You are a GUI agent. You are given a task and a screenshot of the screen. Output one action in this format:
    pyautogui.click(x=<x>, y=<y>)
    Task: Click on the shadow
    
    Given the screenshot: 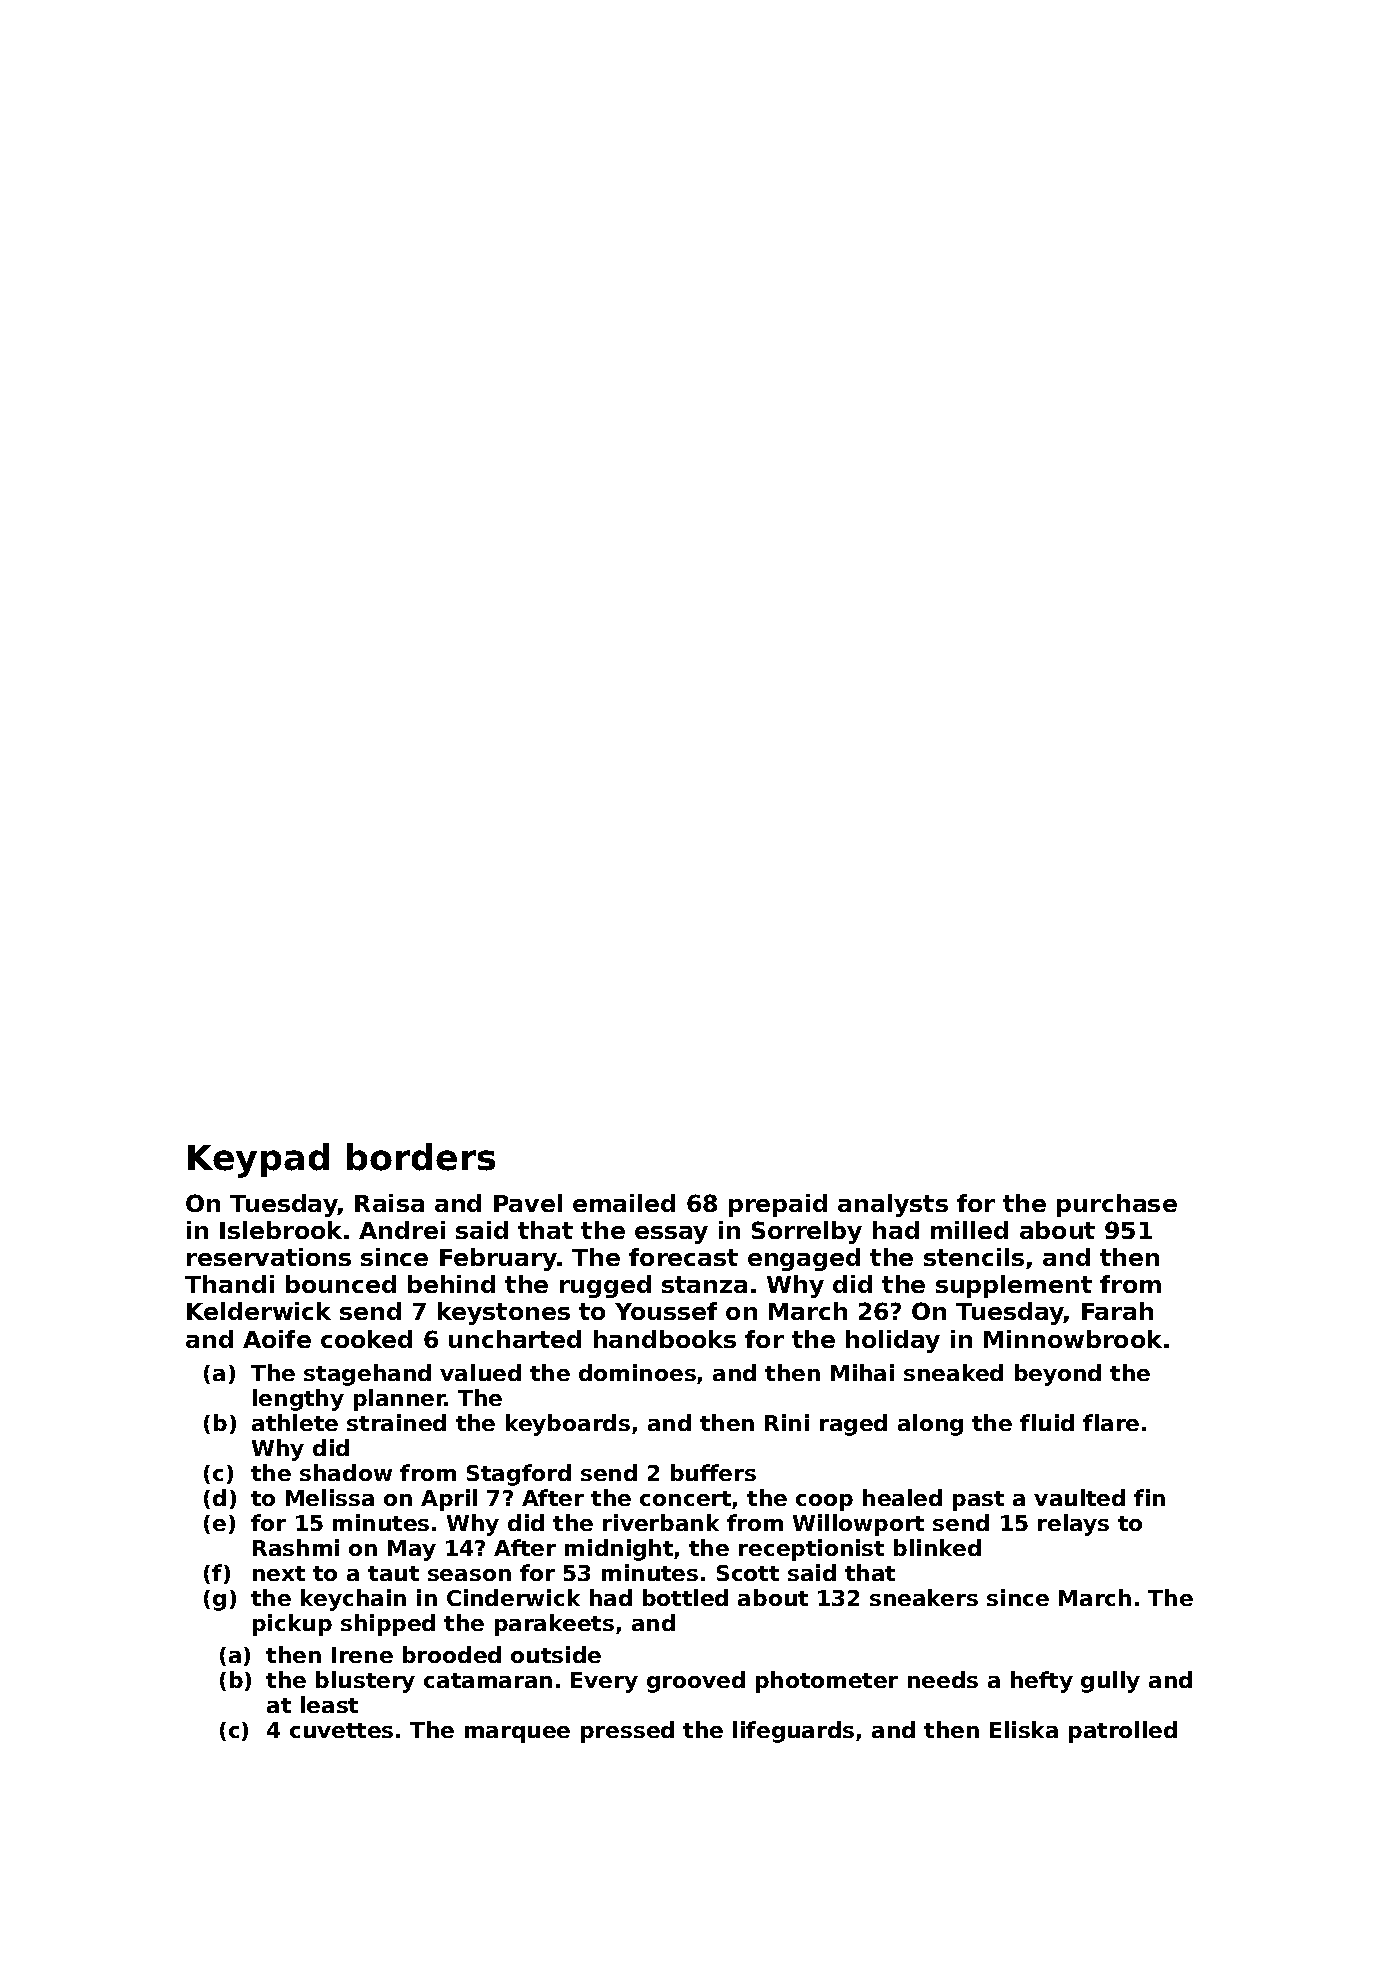 What is the action you would take?
    pyautogui.click(x=346, y=1472)
